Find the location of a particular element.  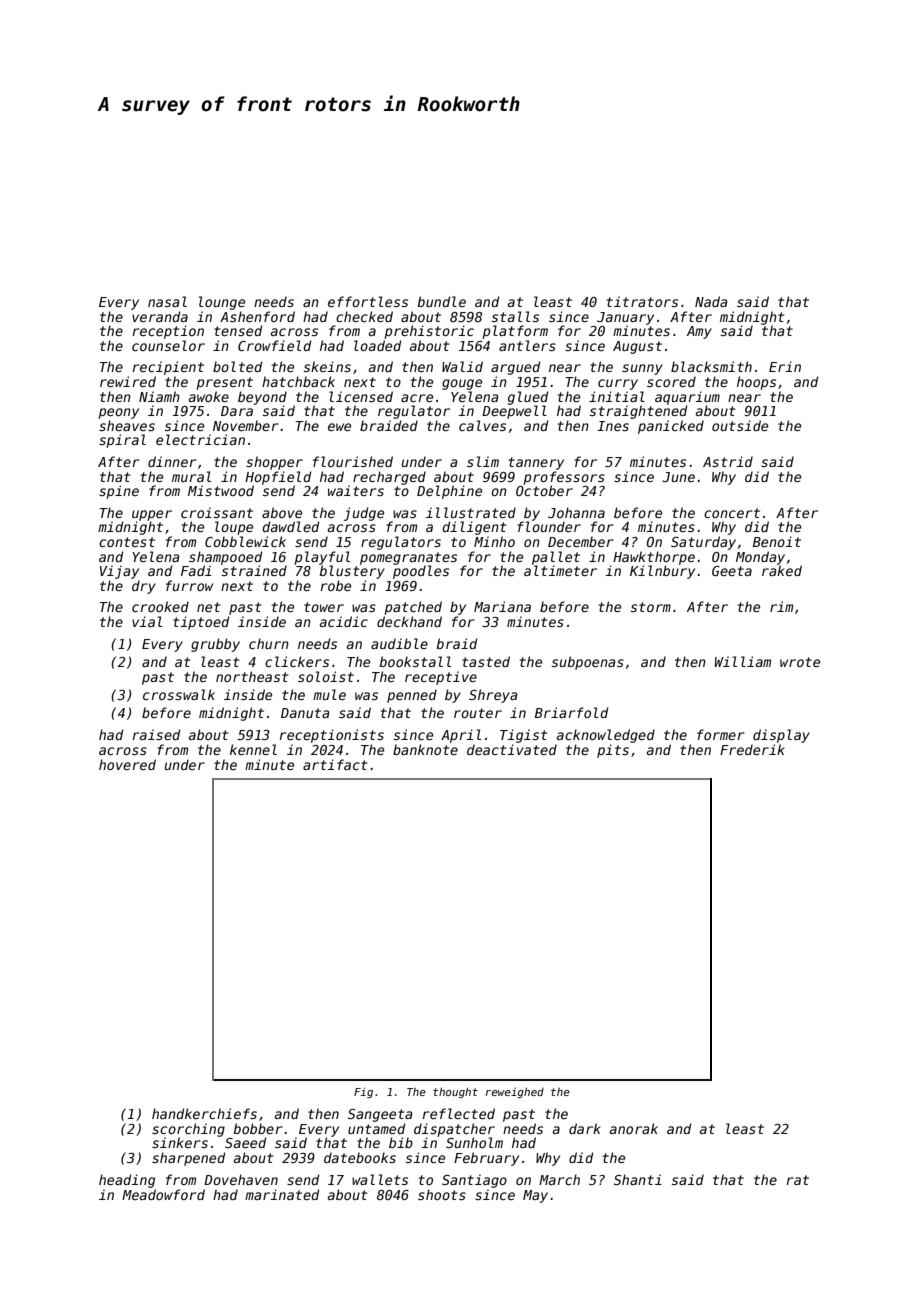

titrators is located at coordinates (642, 301).
